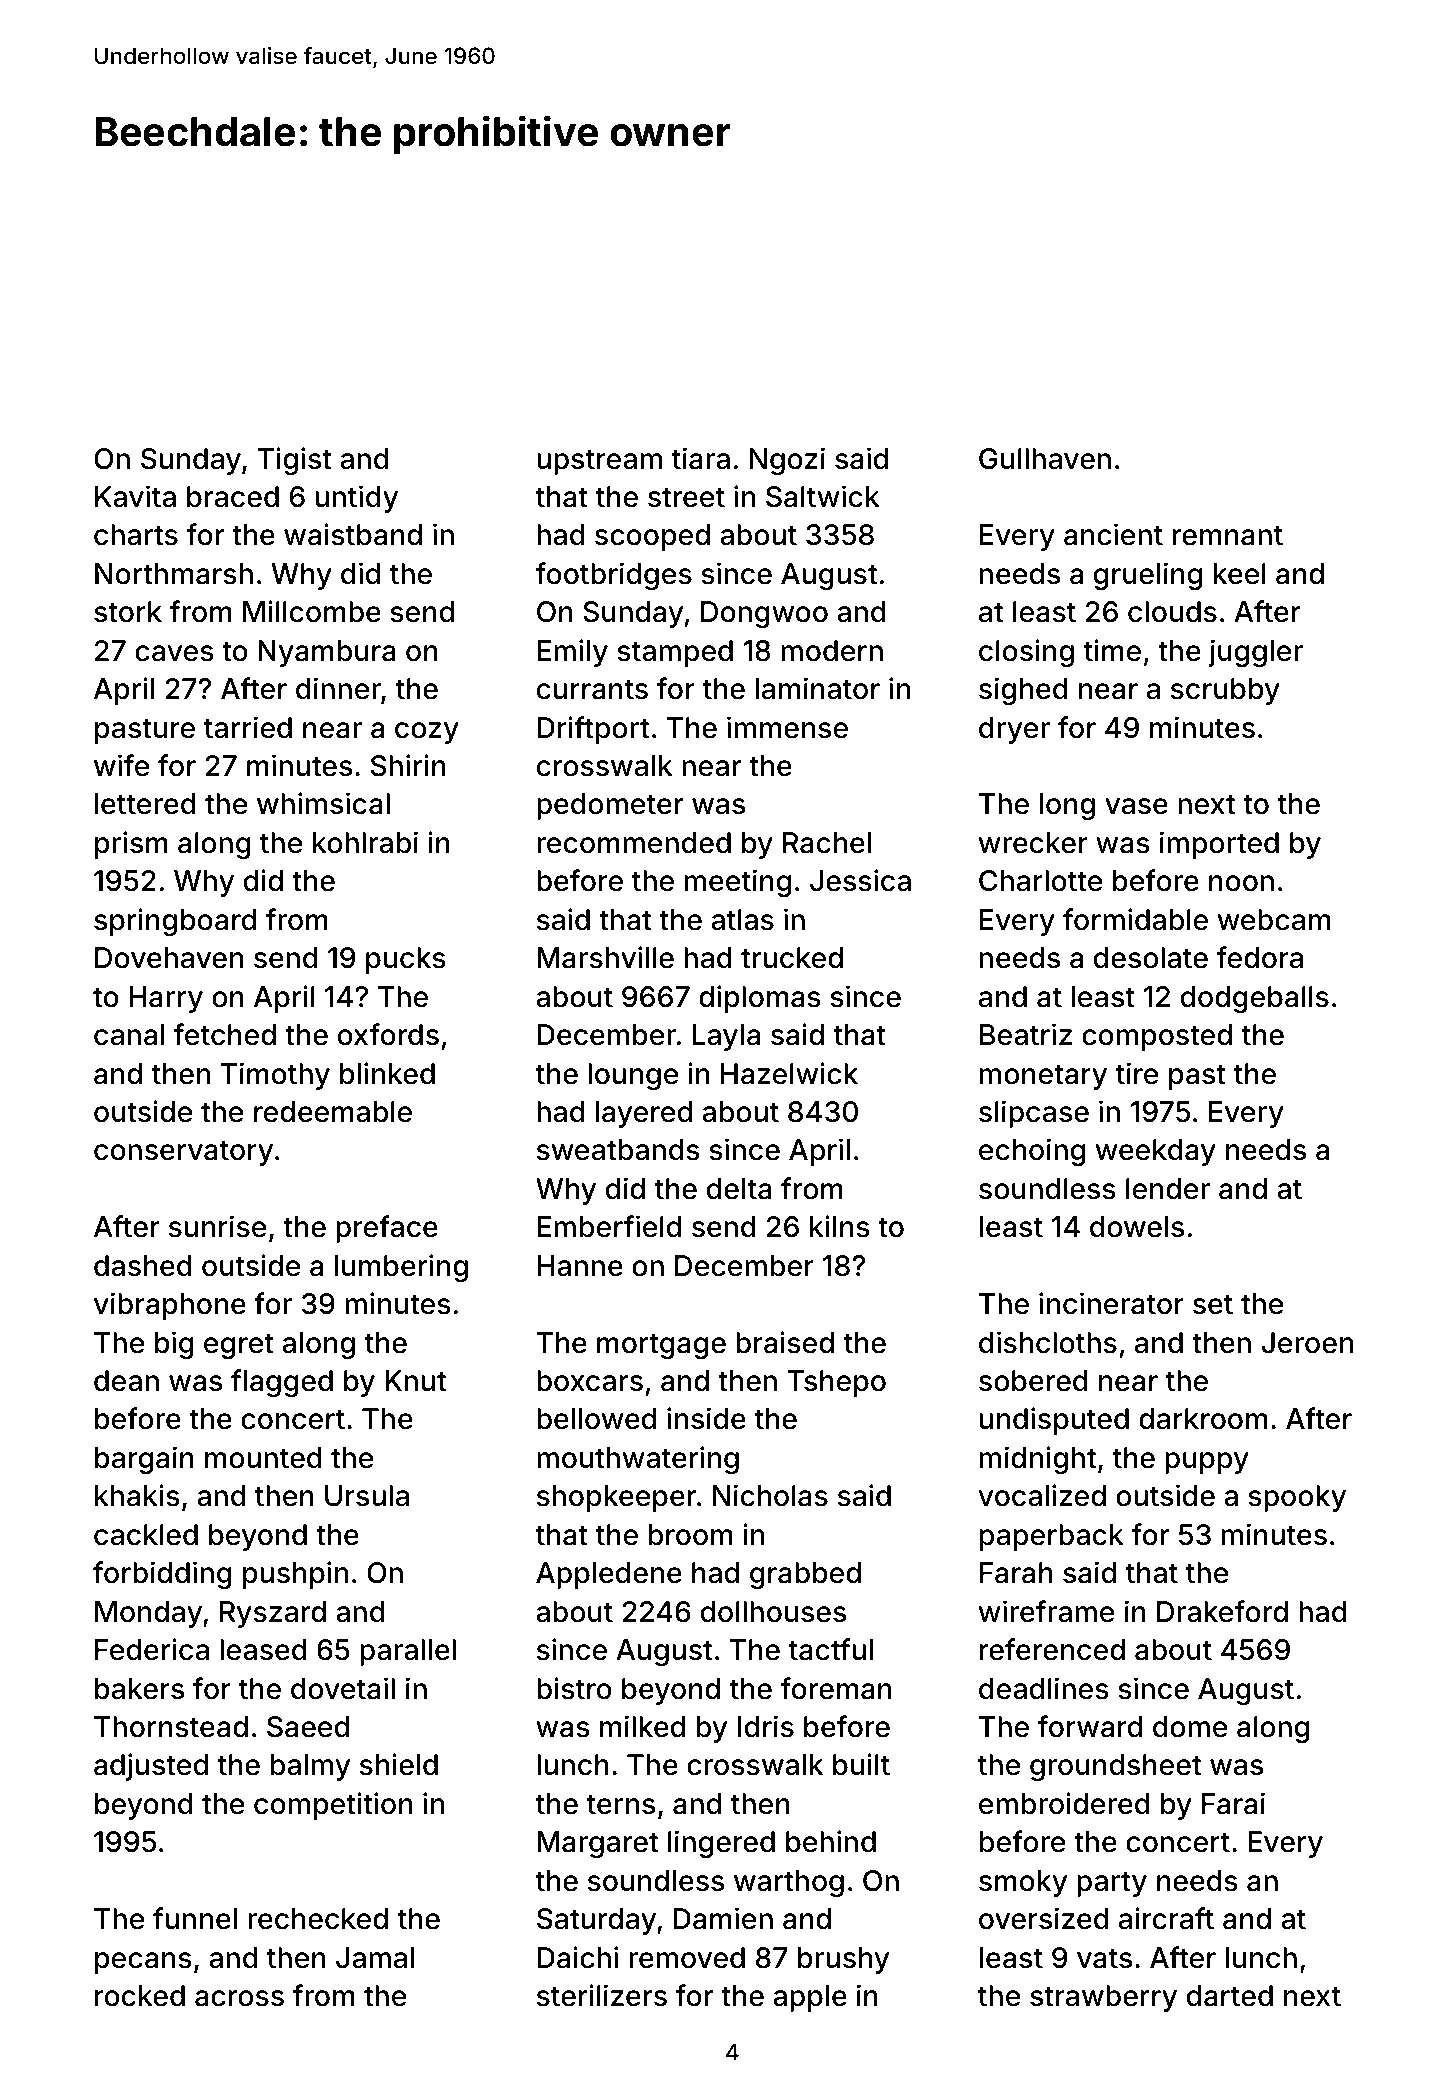 Image resolution: width=1450 pixels, height=2100 pixels. What do you see at coordinates (599, 462) in the screenshot?
I see `upstream` at bounding box center [599, 462].
